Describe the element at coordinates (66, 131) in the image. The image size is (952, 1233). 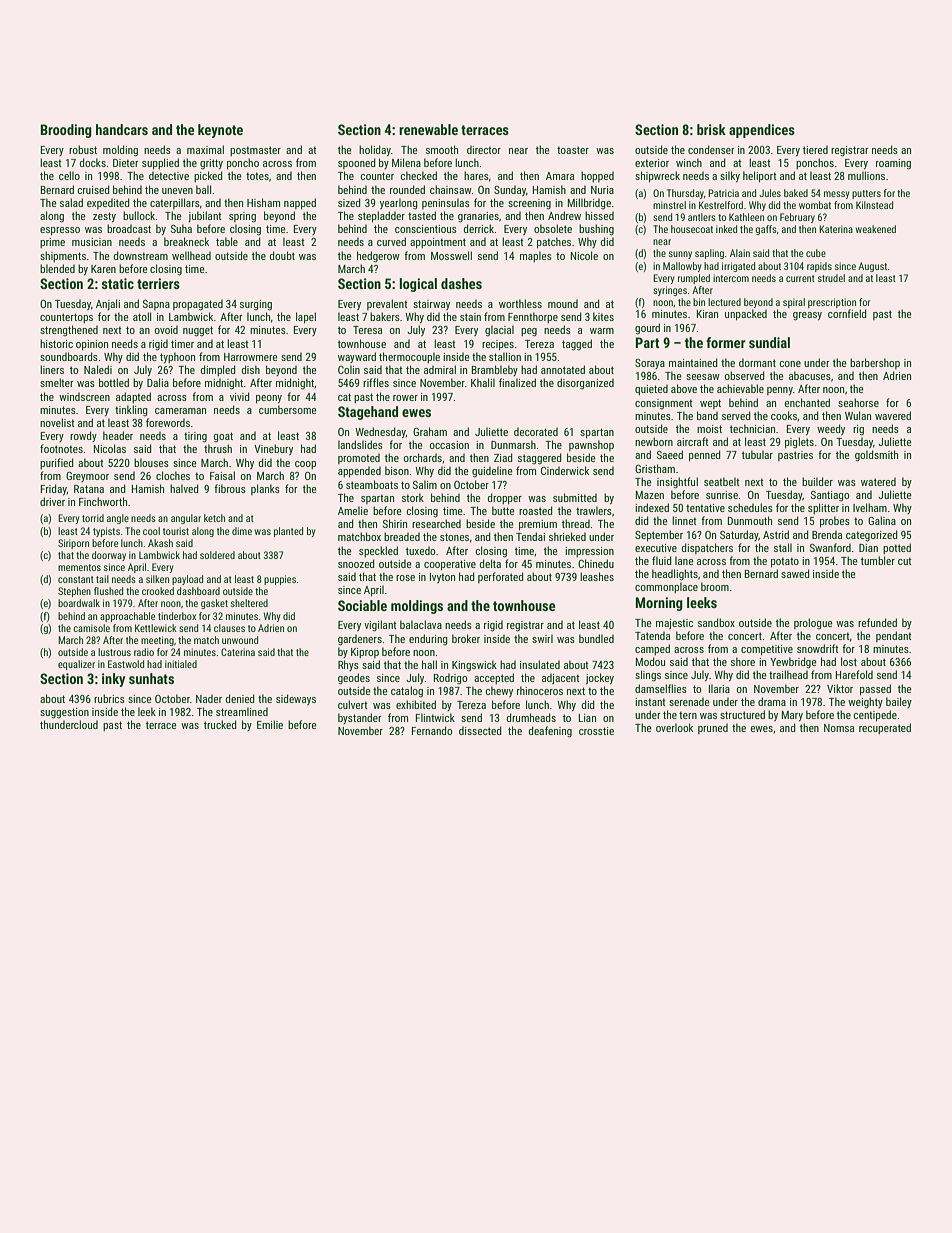
I see `Brooding` at that location.
